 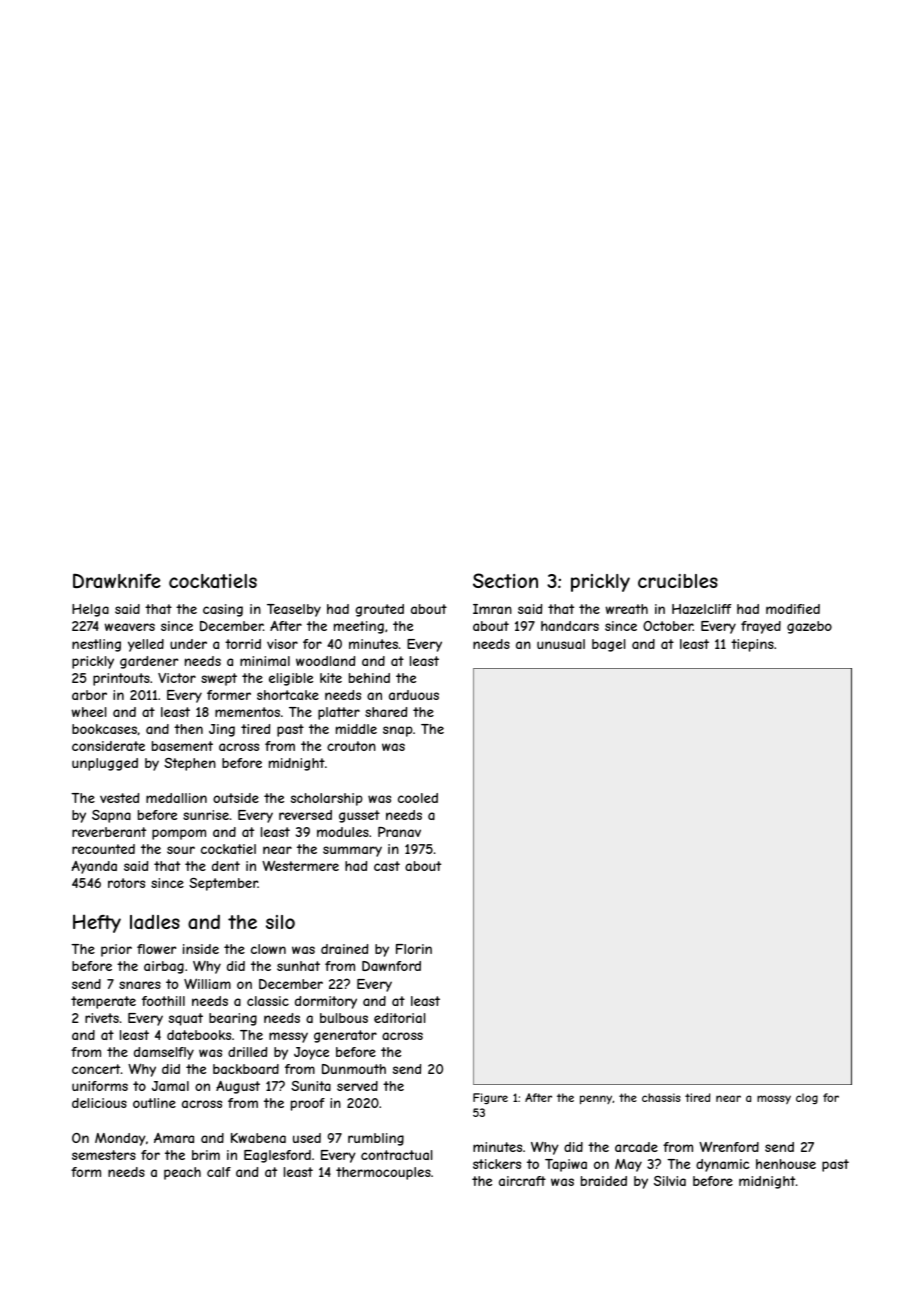 What do you see at coordinates (399, 832) in the screenshot?
I see `Pranav` at bounding box center [399, 832].
